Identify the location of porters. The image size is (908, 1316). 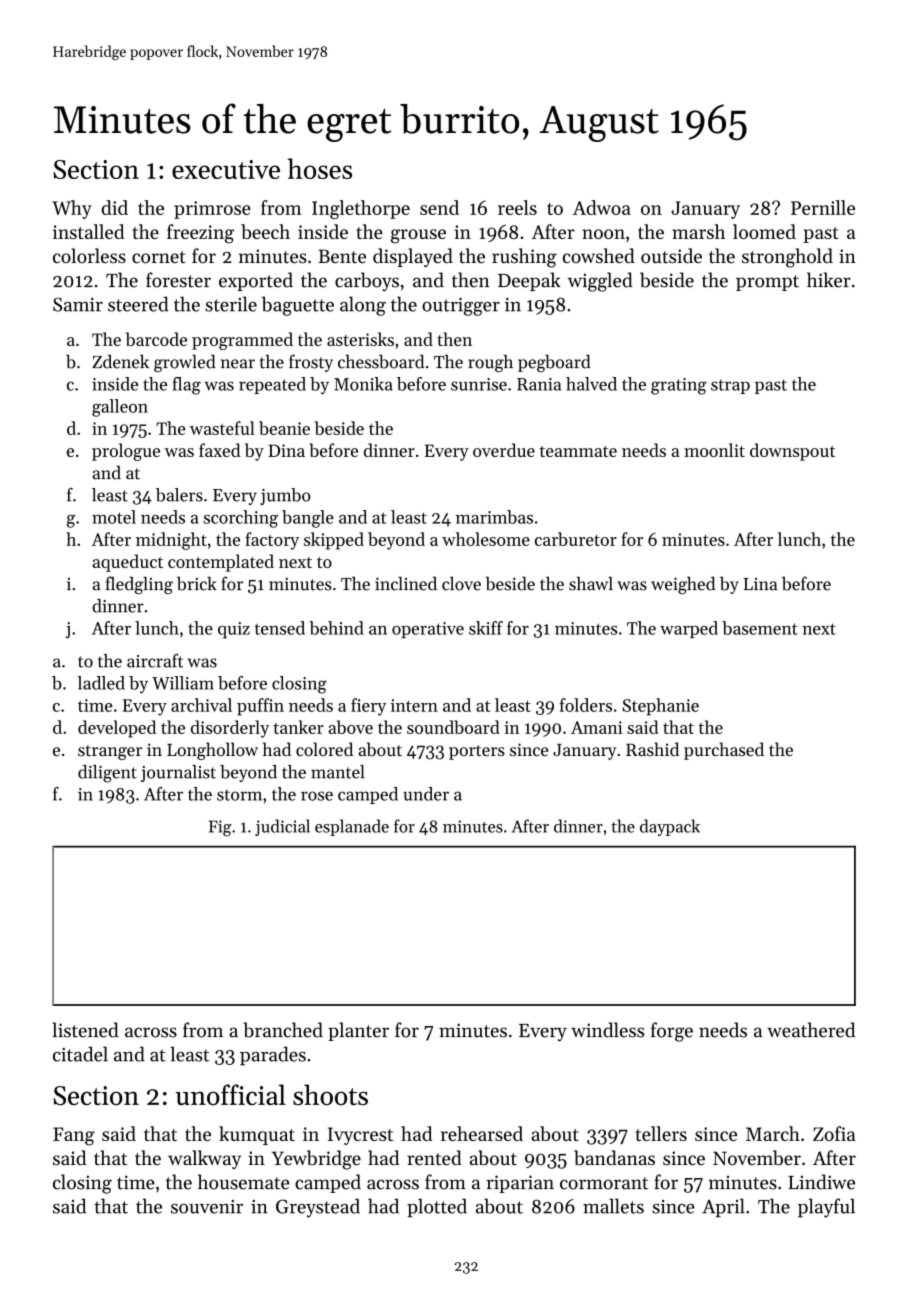
(477, 752).
